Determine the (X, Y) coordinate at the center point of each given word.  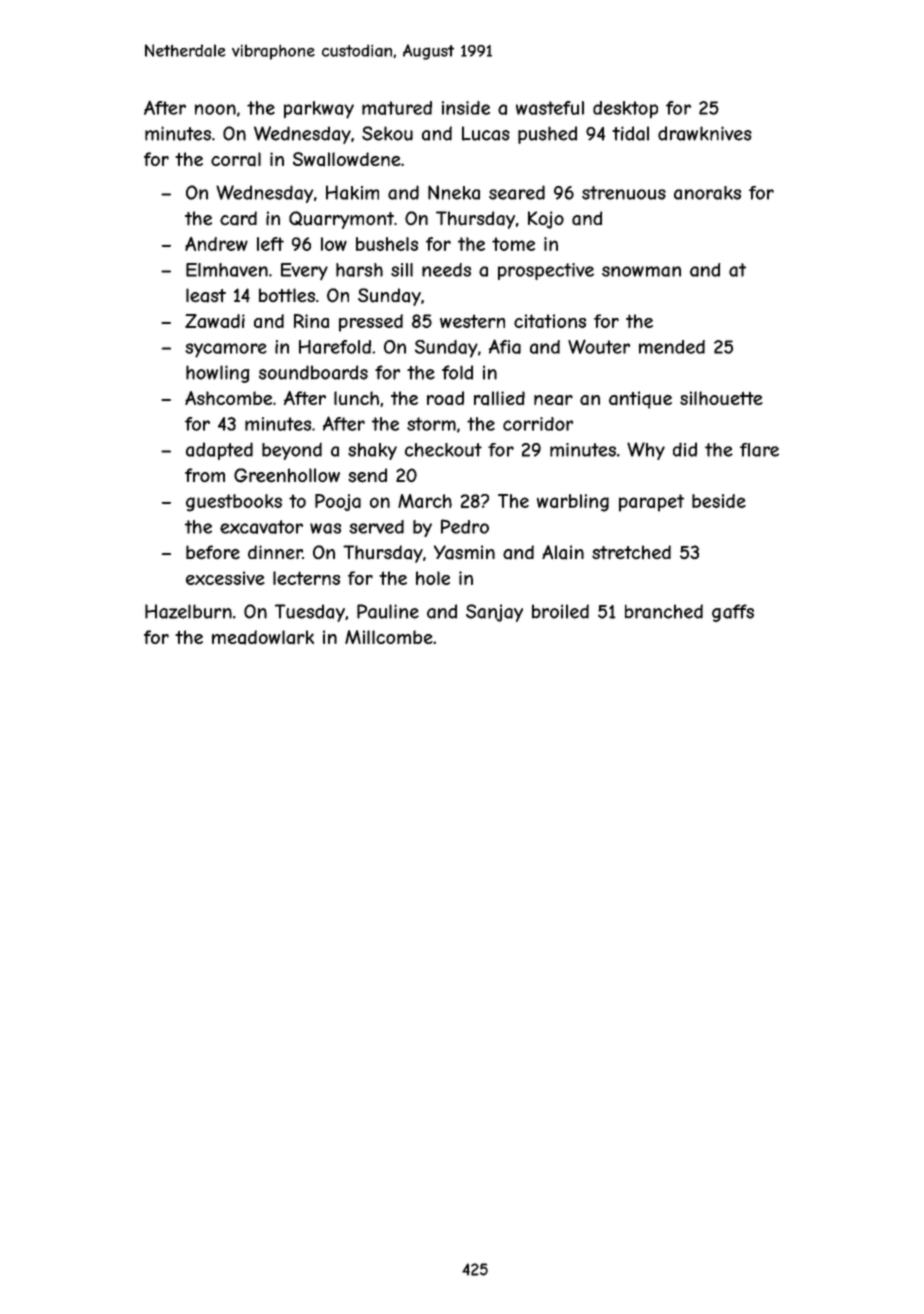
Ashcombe (228, 398)
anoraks (707, 193)
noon (215, 109)
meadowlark (263, 637)
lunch (356, 398)
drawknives (705, 133)
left (270, 244)
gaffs (733, 613)
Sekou (387, 133)
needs (446, 270)
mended (672, 347)
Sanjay (494, 613)
